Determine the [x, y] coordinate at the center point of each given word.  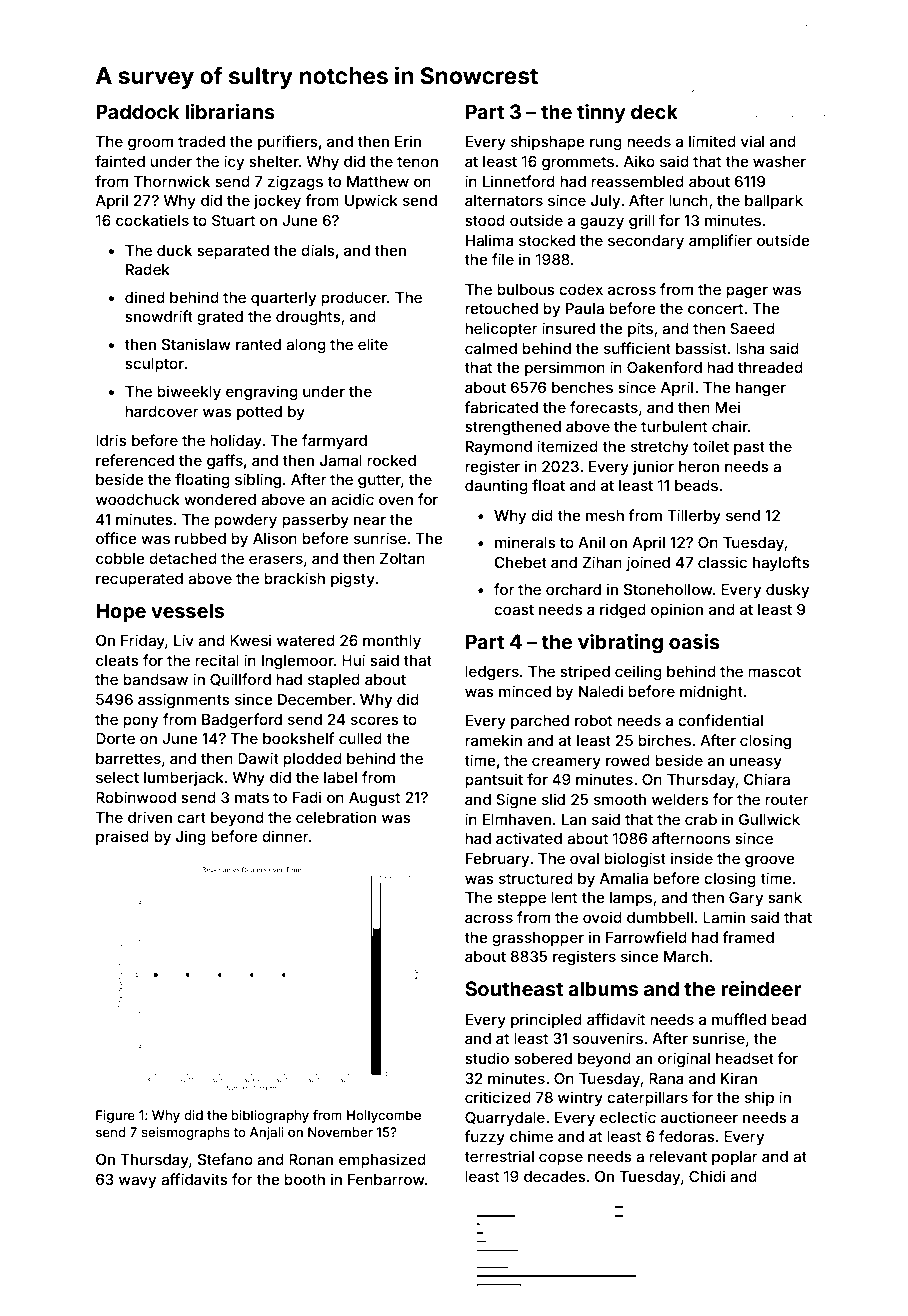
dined [145, 297]
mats [252, 797]
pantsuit [494, 780]
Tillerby [694, 516]
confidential [720, 720]
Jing [191, 838]
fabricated [501, 407]
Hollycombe [384, 1116]
